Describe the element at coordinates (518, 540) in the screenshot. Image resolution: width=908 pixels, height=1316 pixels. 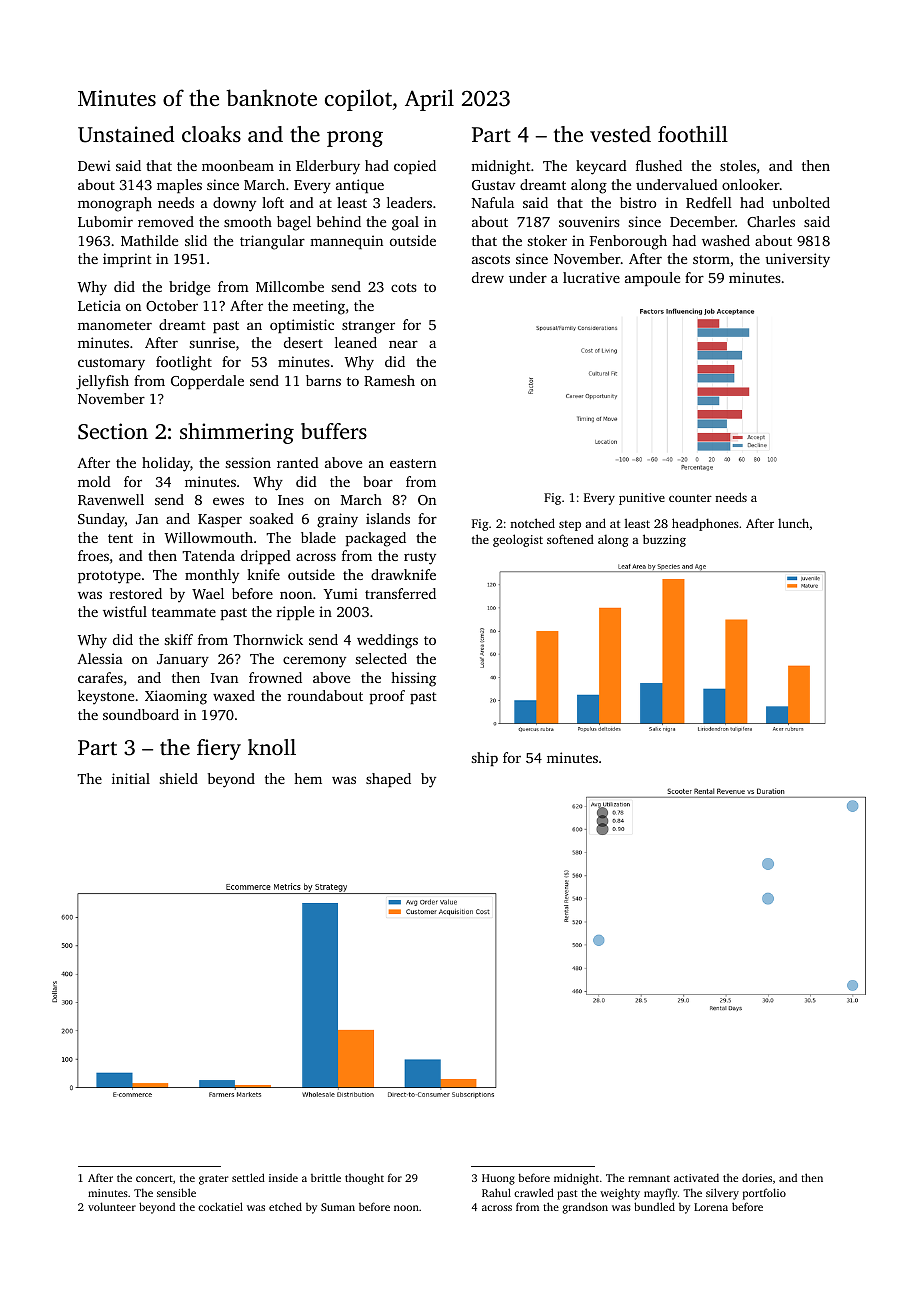
I see `geologist` at that location.
